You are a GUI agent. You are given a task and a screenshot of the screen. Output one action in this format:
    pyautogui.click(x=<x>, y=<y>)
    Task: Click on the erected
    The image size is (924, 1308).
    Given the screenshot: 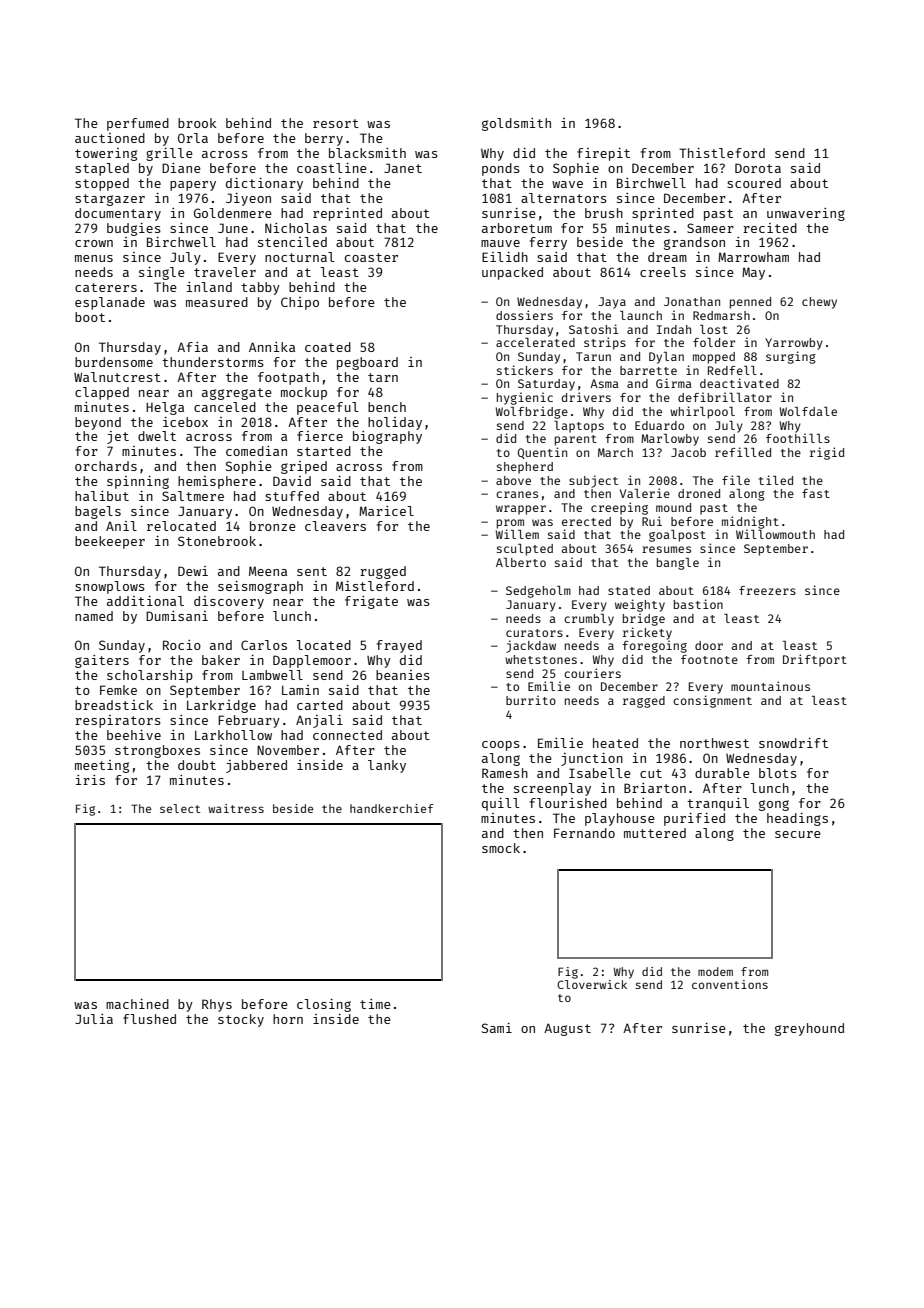 What is the action you would take?
    pyautogui.click(x=586, y=521)
